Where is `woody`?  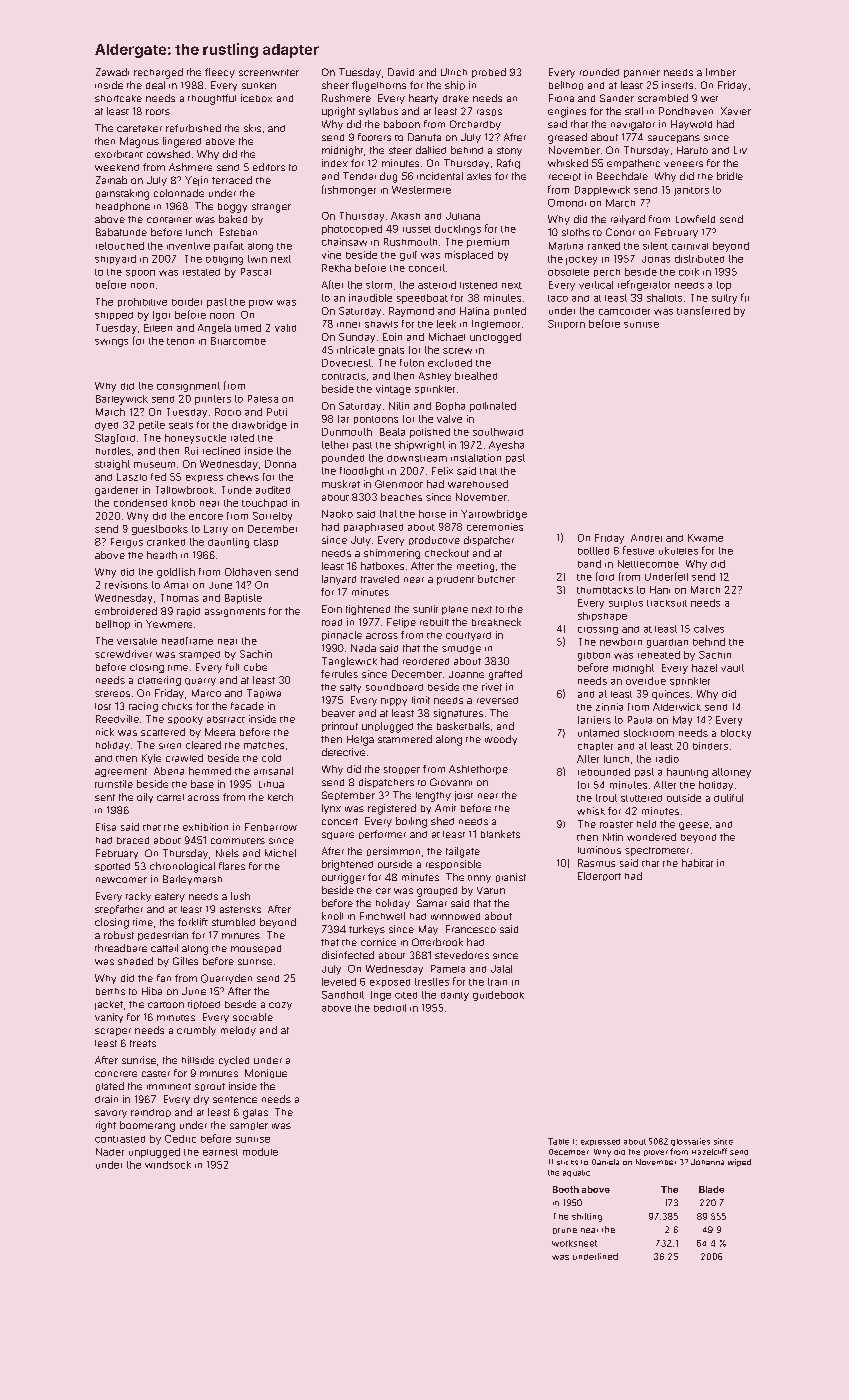 woody is located at coordinates (501, 740).
